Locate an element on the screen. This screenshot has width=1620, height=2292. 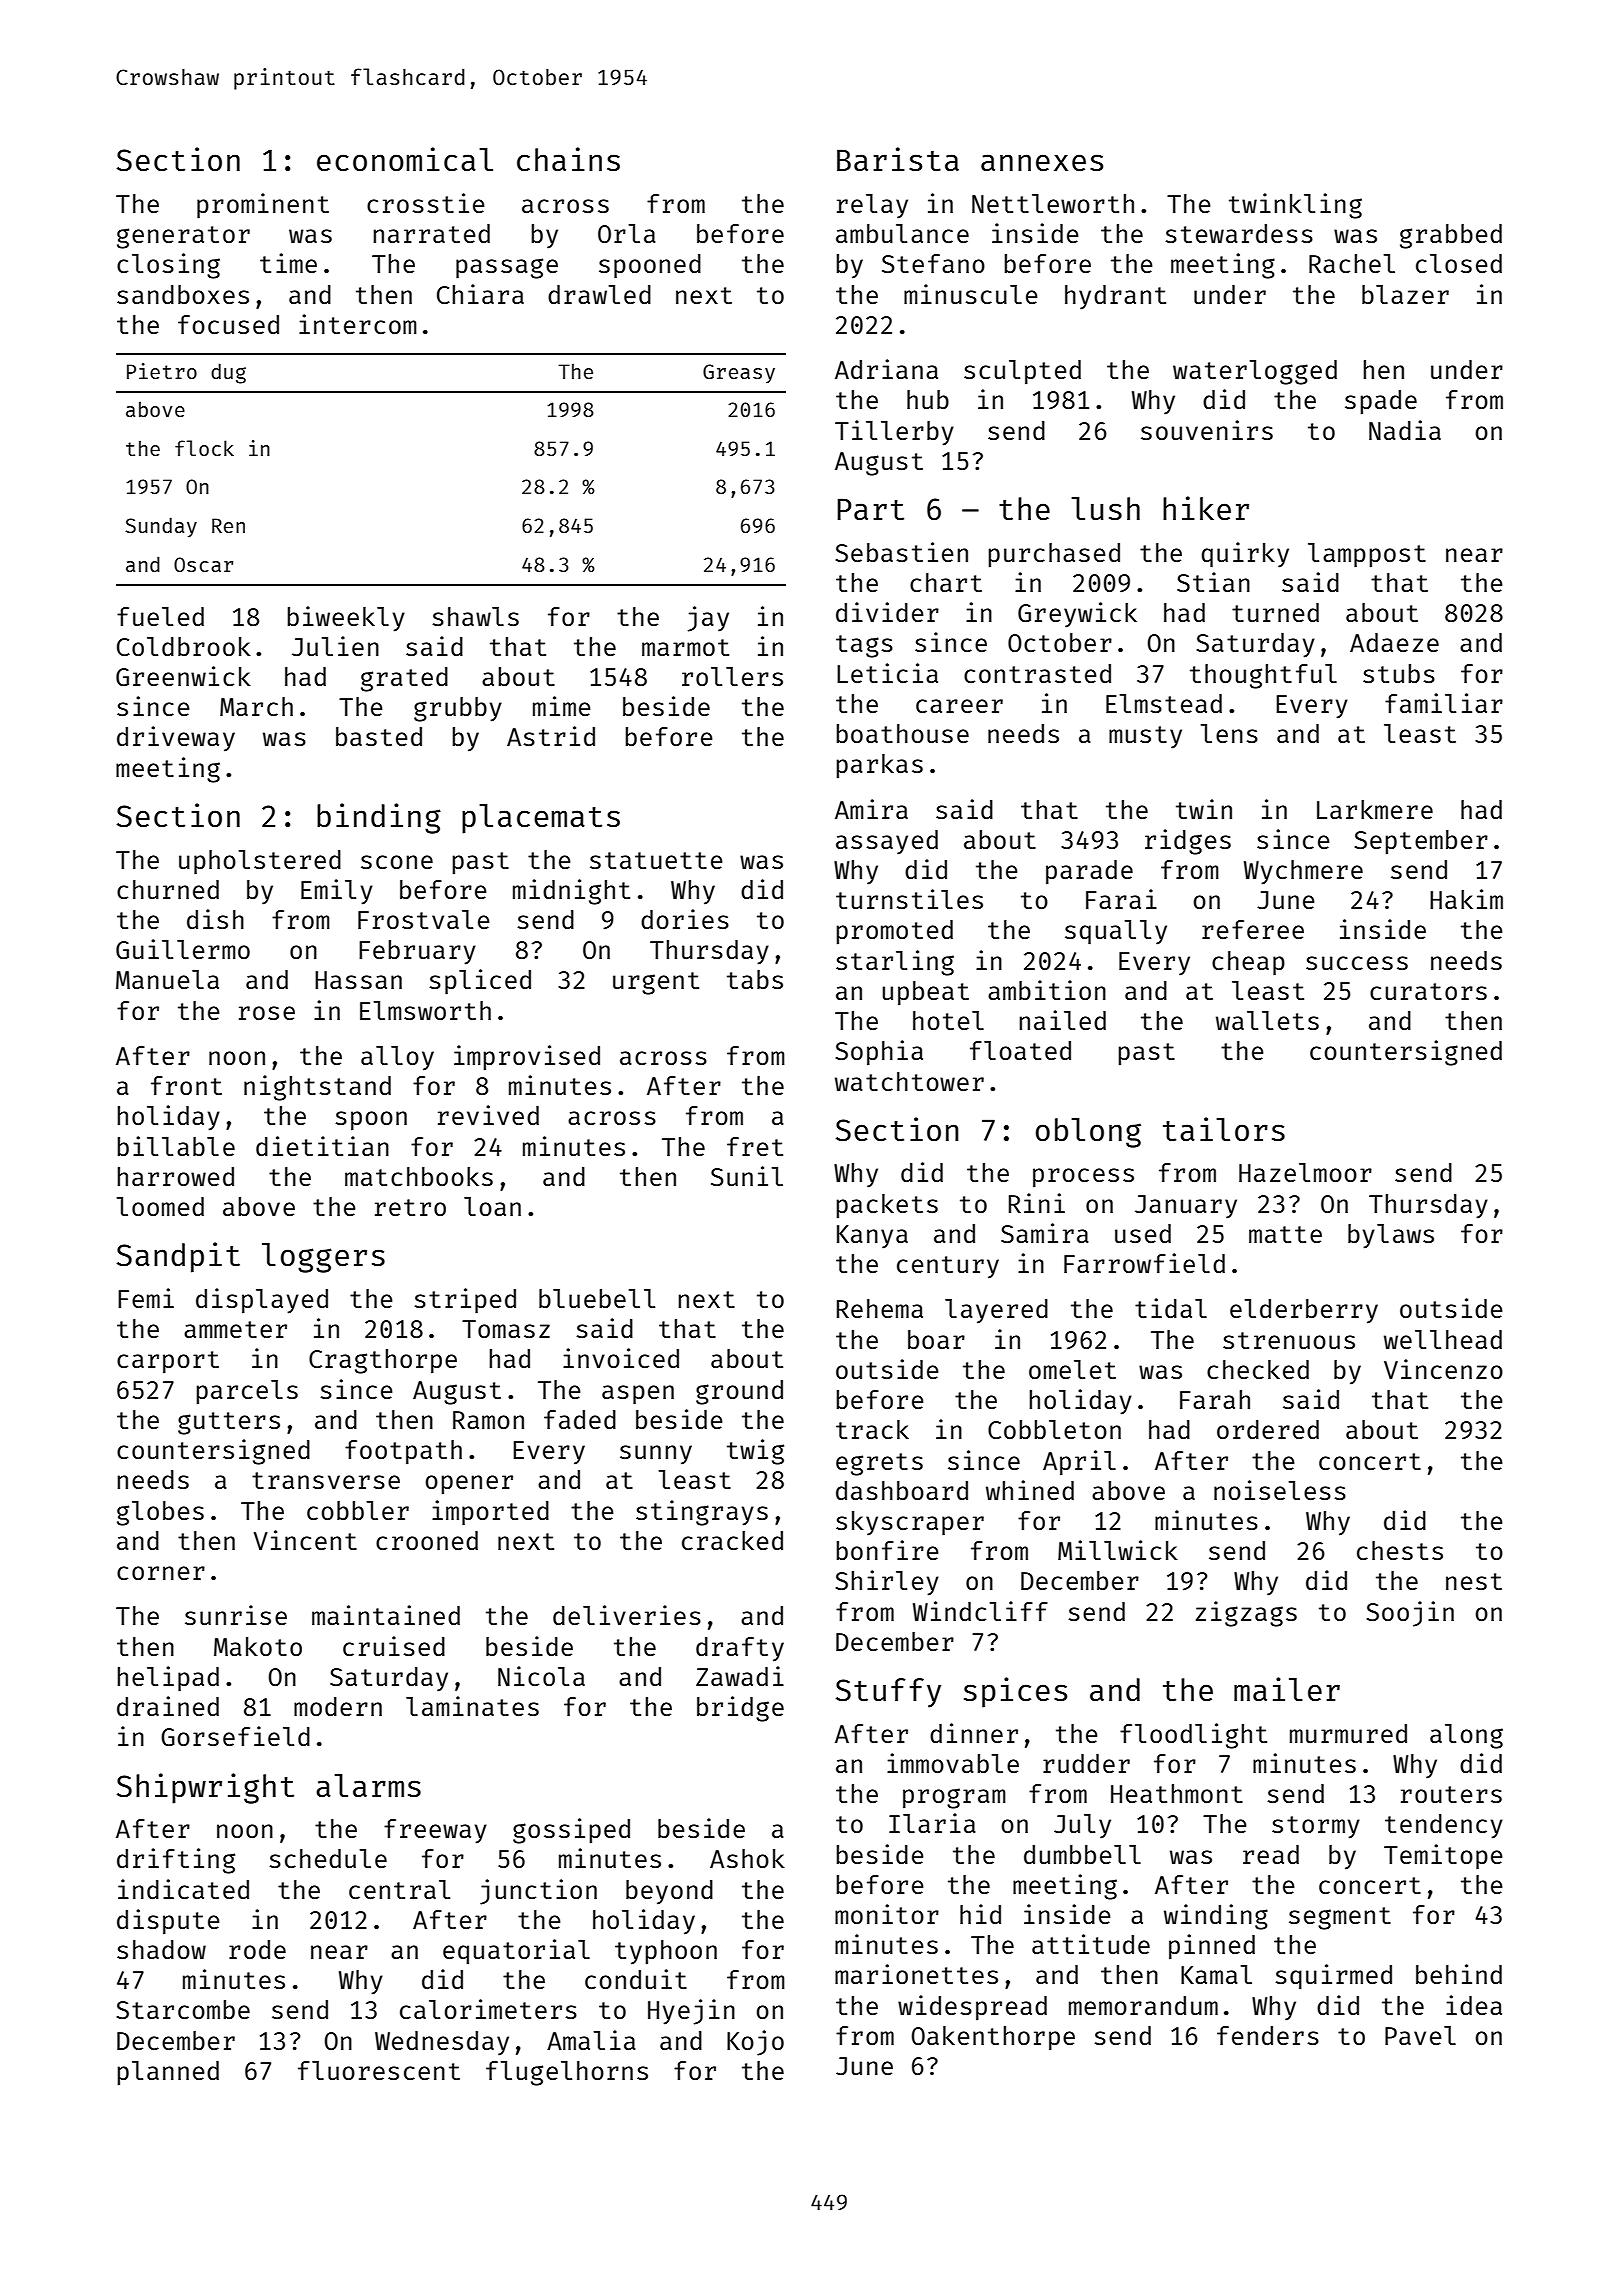
September is located at coordinates (1421, 842).
